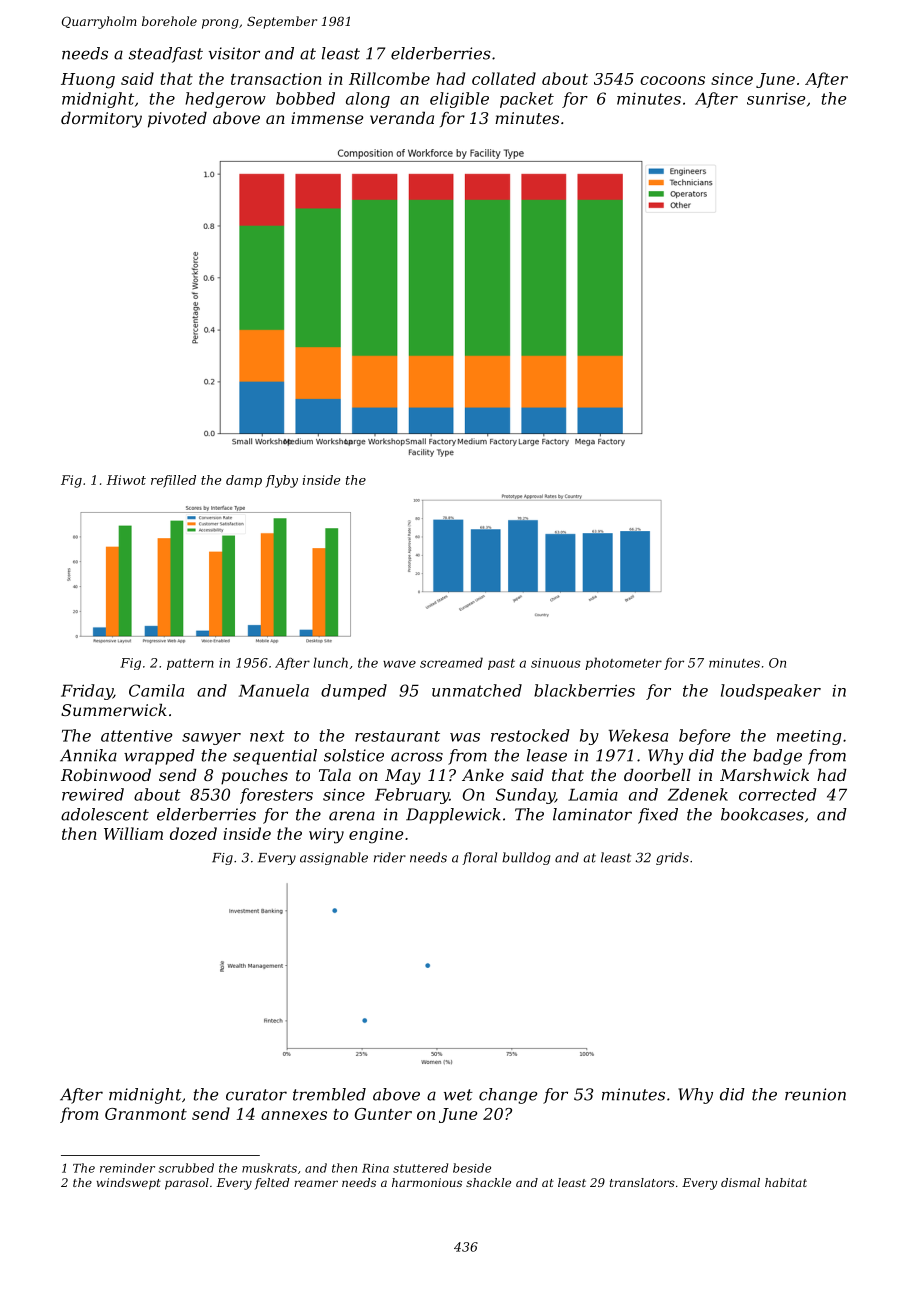 This screenshot has width=908, height=1316. I want to click on windswept, so click(129, 1184).
